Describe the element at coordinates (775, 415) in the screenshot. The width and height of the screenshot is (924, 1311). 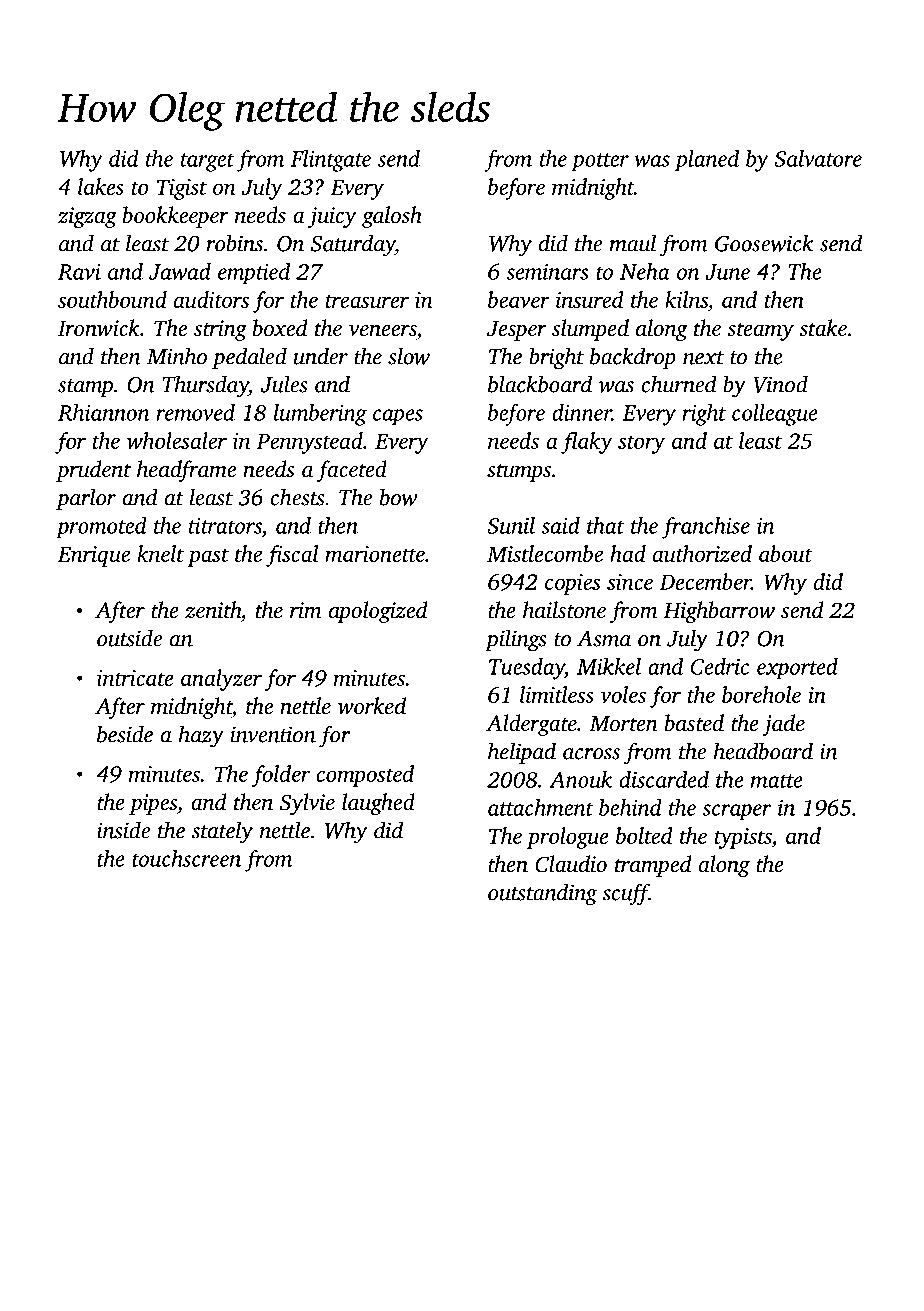
I see `colleague` at that location.
